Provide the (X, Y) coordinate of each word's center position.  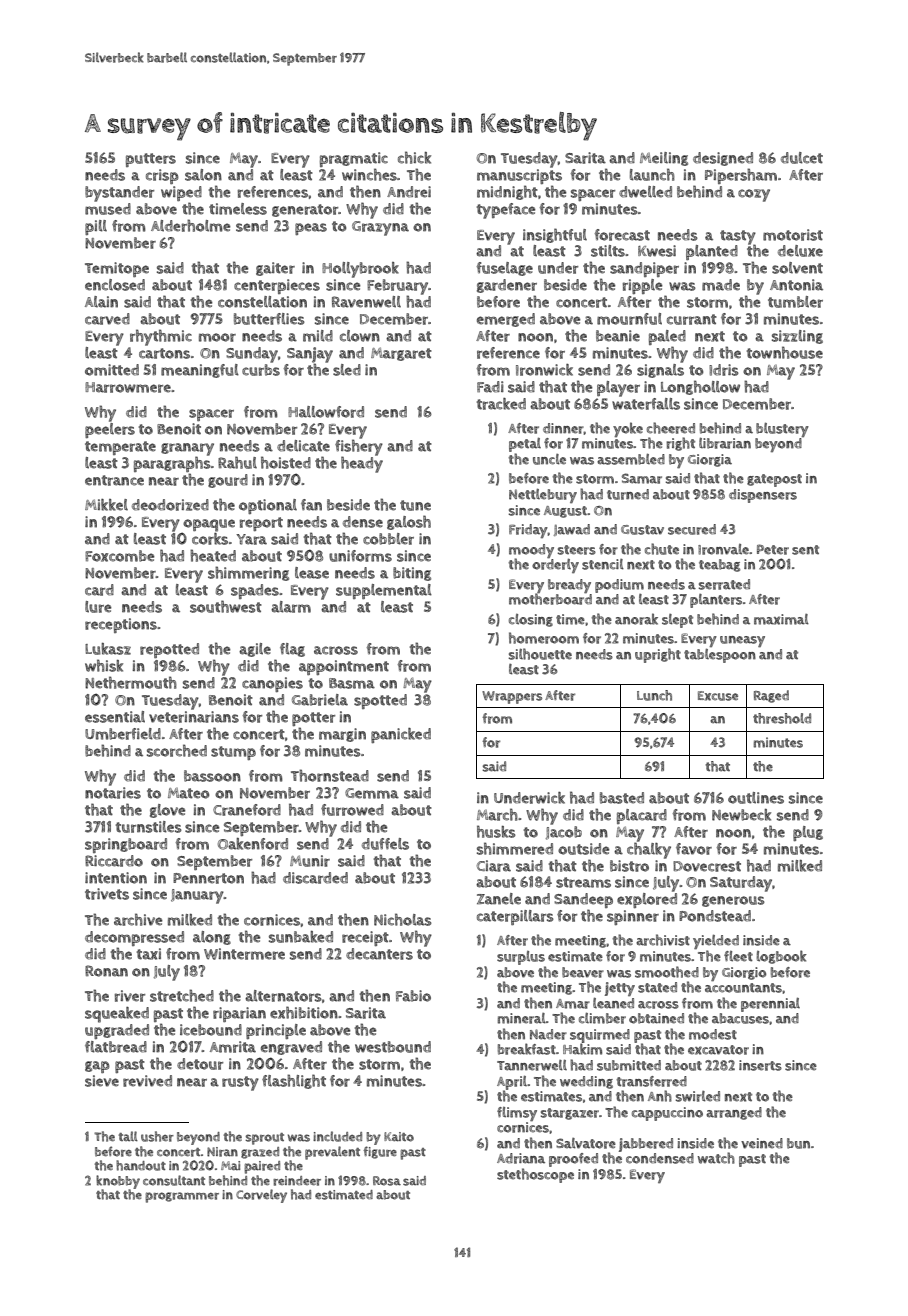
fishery (359, 447)
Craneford (247, 810)
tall (128, 1136)
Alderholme (191, 225)
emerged (506, 320)
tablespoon (720, 656)
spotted (380, 701)
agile (255, 650)
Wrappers (512, 697)
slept (677, 621)
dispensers (763, 496)
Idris (724, 370)
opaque (209, 525)
